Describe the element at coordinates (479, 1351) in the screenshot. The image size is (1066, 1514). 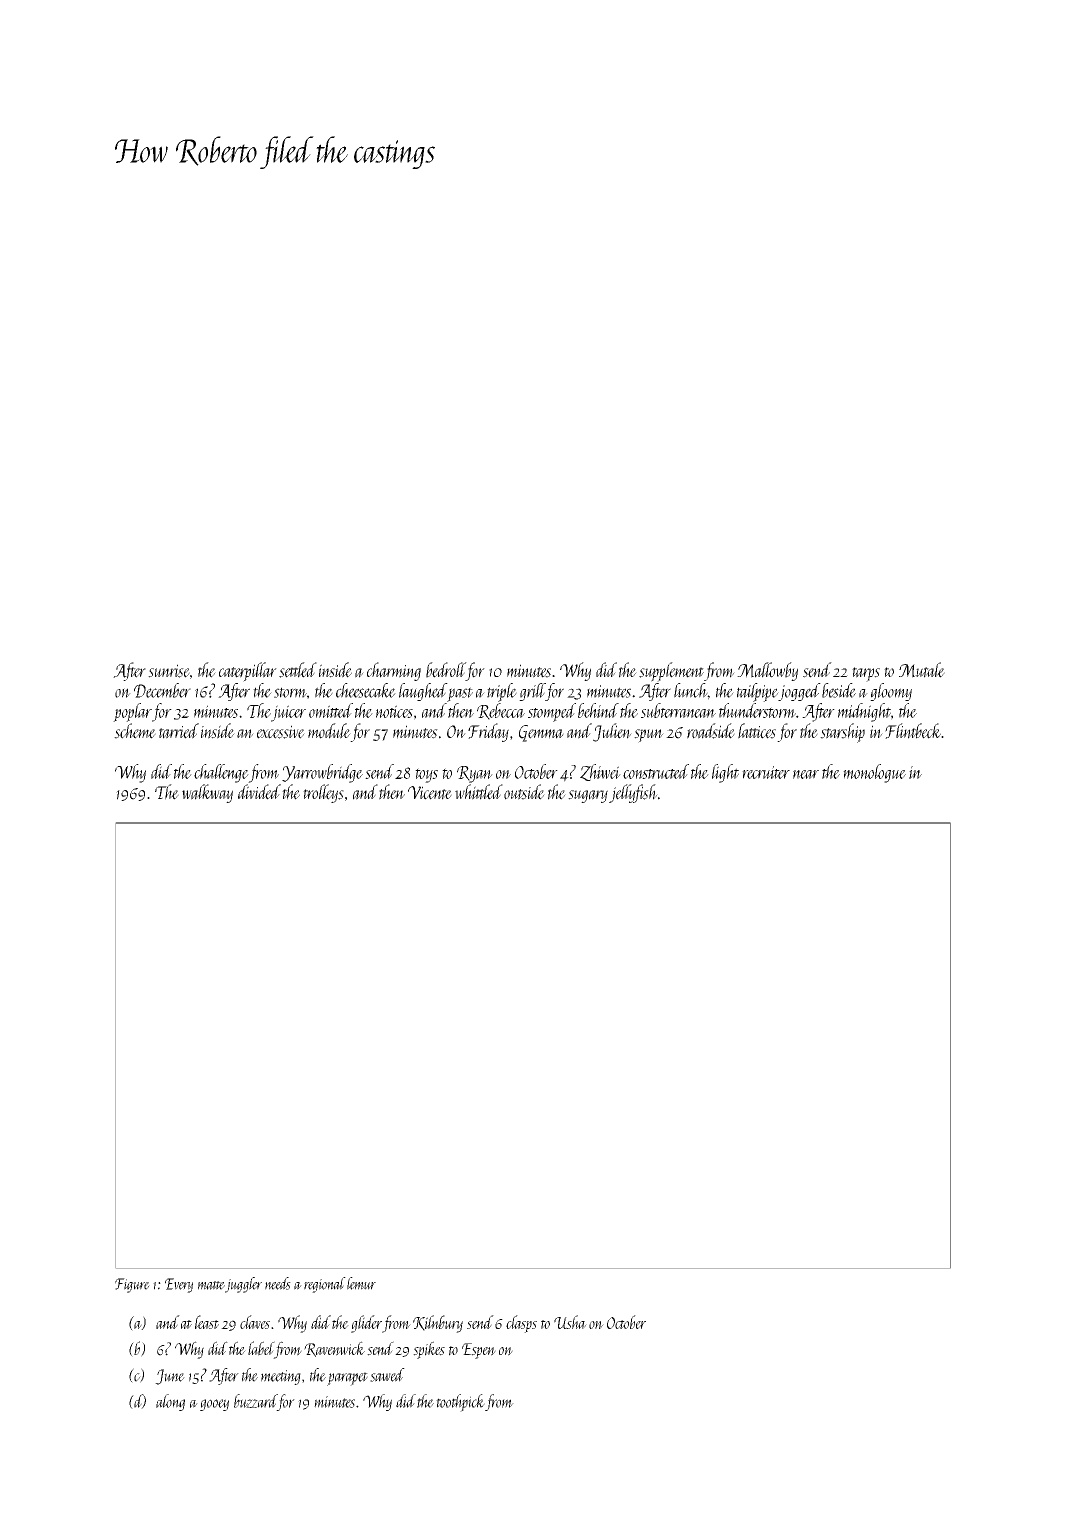
I see `Espen` at that location.
